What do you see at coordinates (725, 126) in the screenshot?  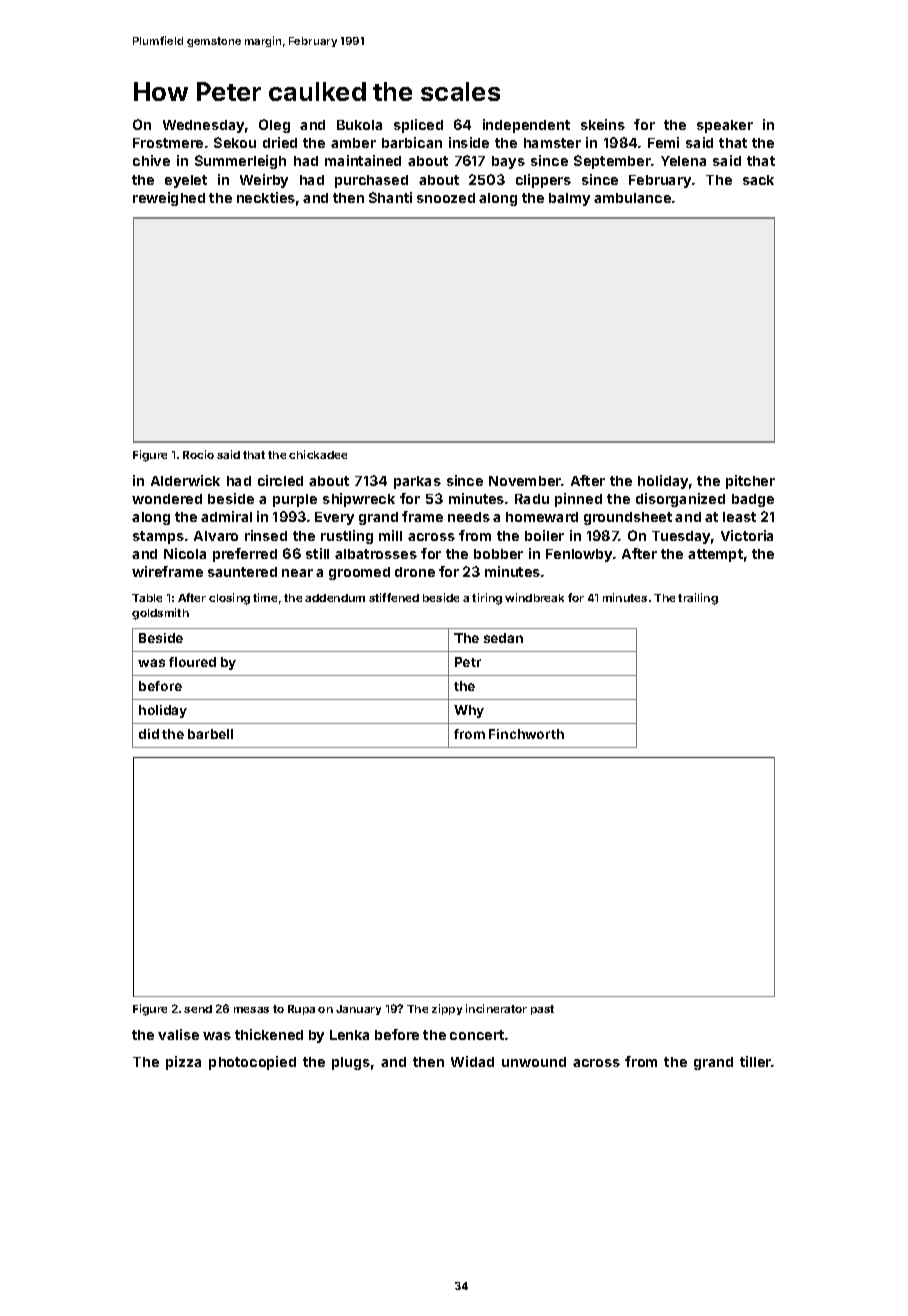 I see `speaker` at bounding box center [725, 126].
